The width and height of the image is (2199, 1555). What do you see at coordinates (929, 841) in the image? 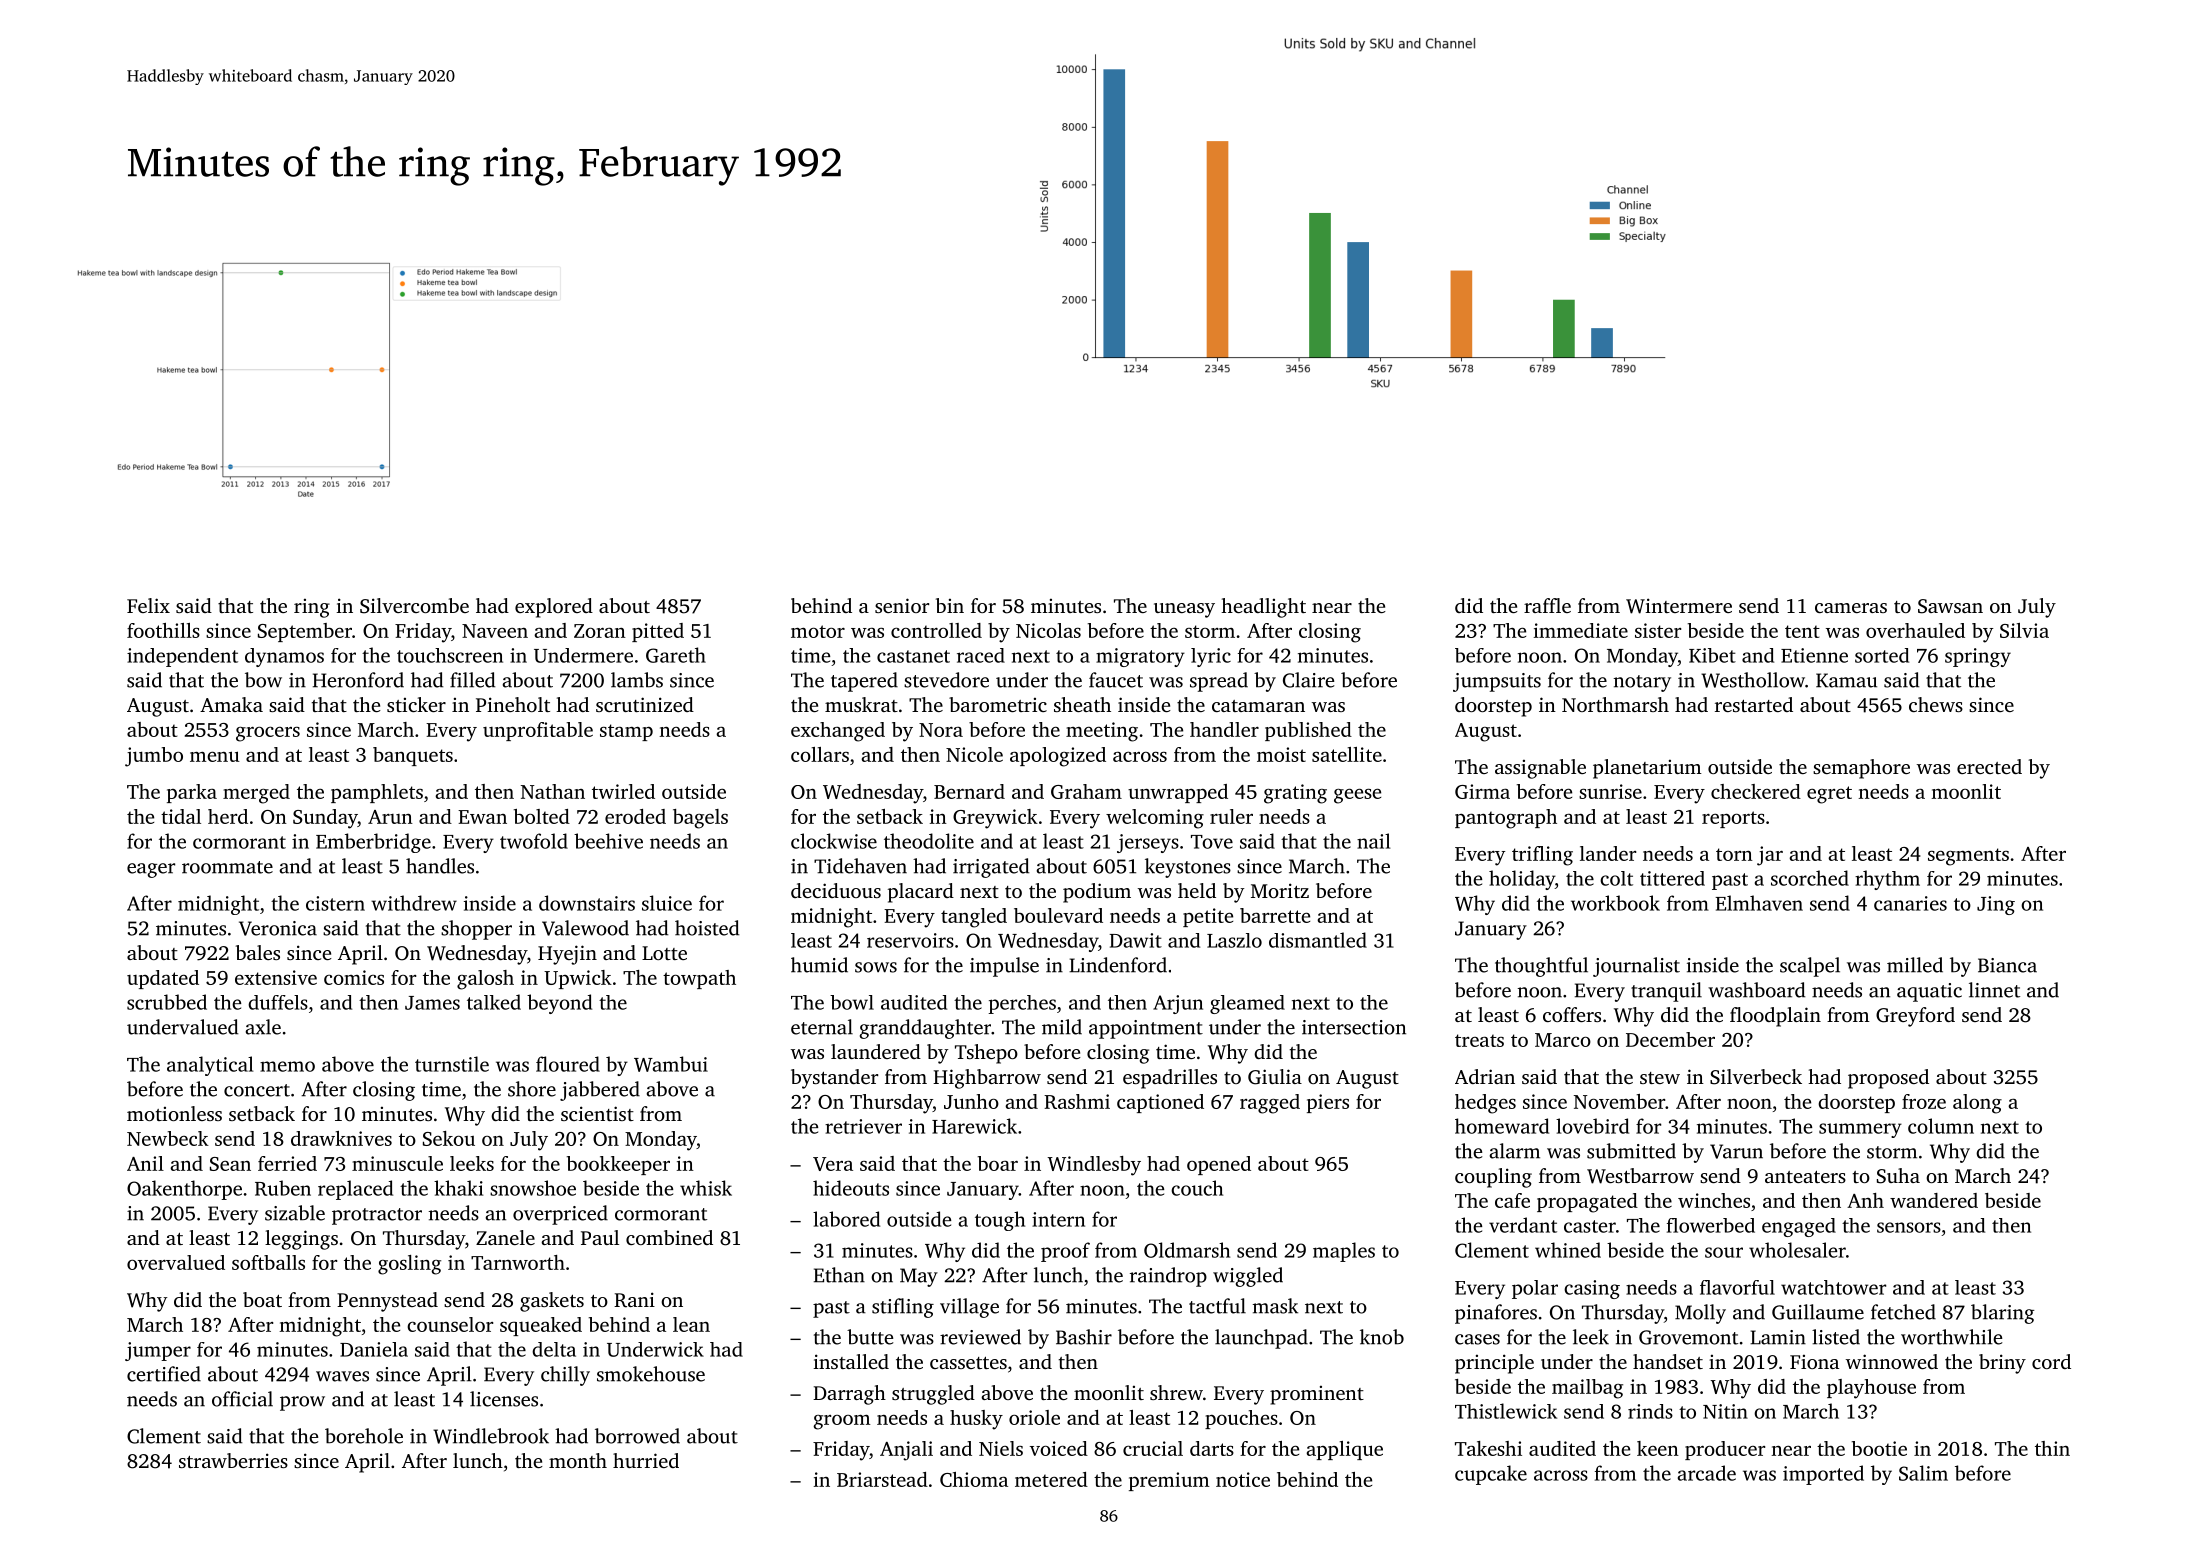
I see `theodolite` at bounding box center [929, 841].
